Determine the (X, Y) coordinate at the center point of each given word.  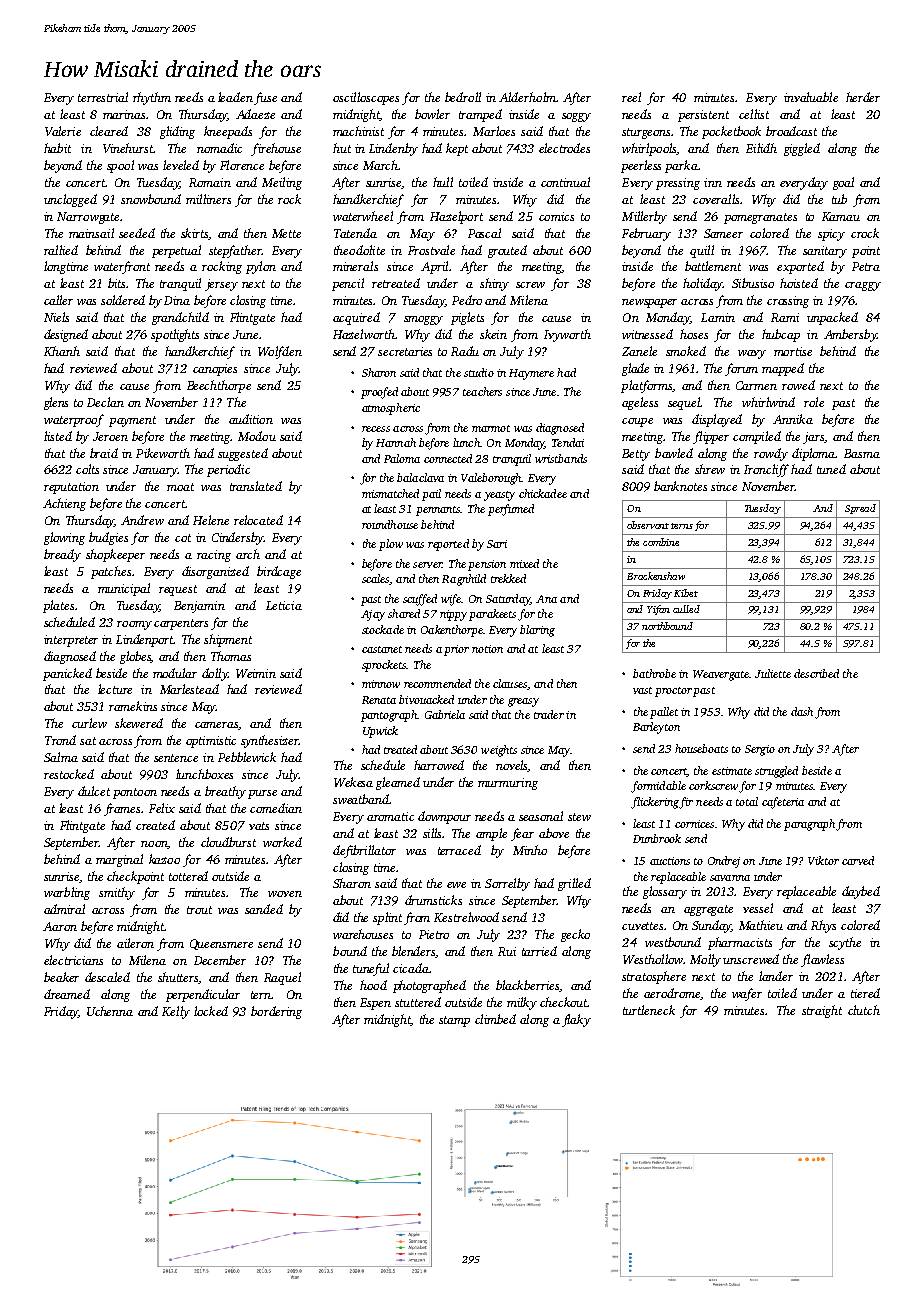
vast (642, 690)
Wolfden (280, 352)
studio (479, 372)
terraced (459, 850)
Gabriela (445, 714)
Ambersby (850, 335)
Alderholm (527, 97)
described (816, 673)
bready (62, 555)
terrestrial (103, 97)
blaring (537, 631)
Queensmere (221, 944)
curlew (89, 723)
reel (631, 97)
